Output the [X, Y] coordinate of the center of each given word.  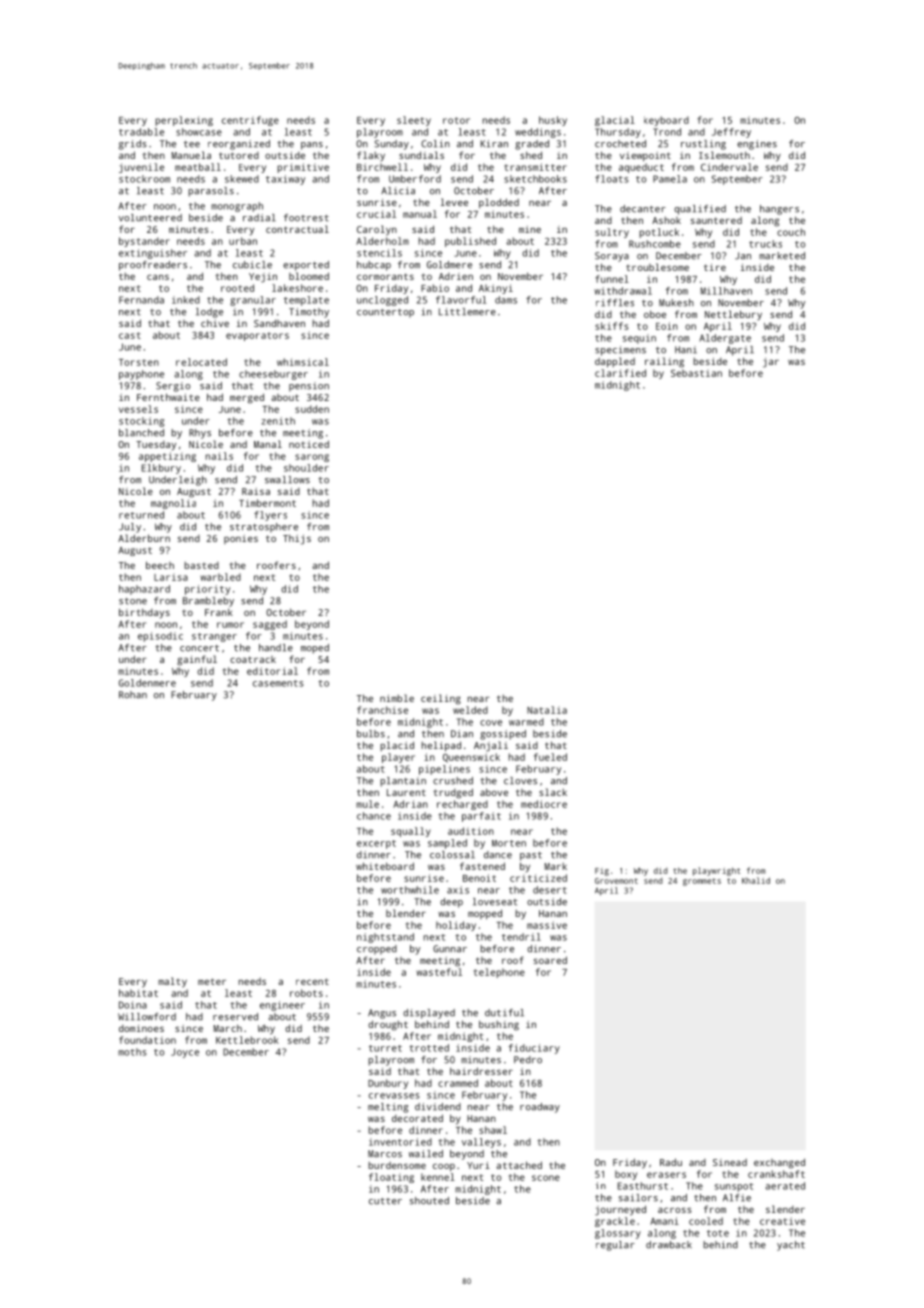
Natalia [547, 710]
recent [312, 981]
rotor [456, 120]
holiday [456, 926]
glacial [615, 121]
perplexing [184, 121]
